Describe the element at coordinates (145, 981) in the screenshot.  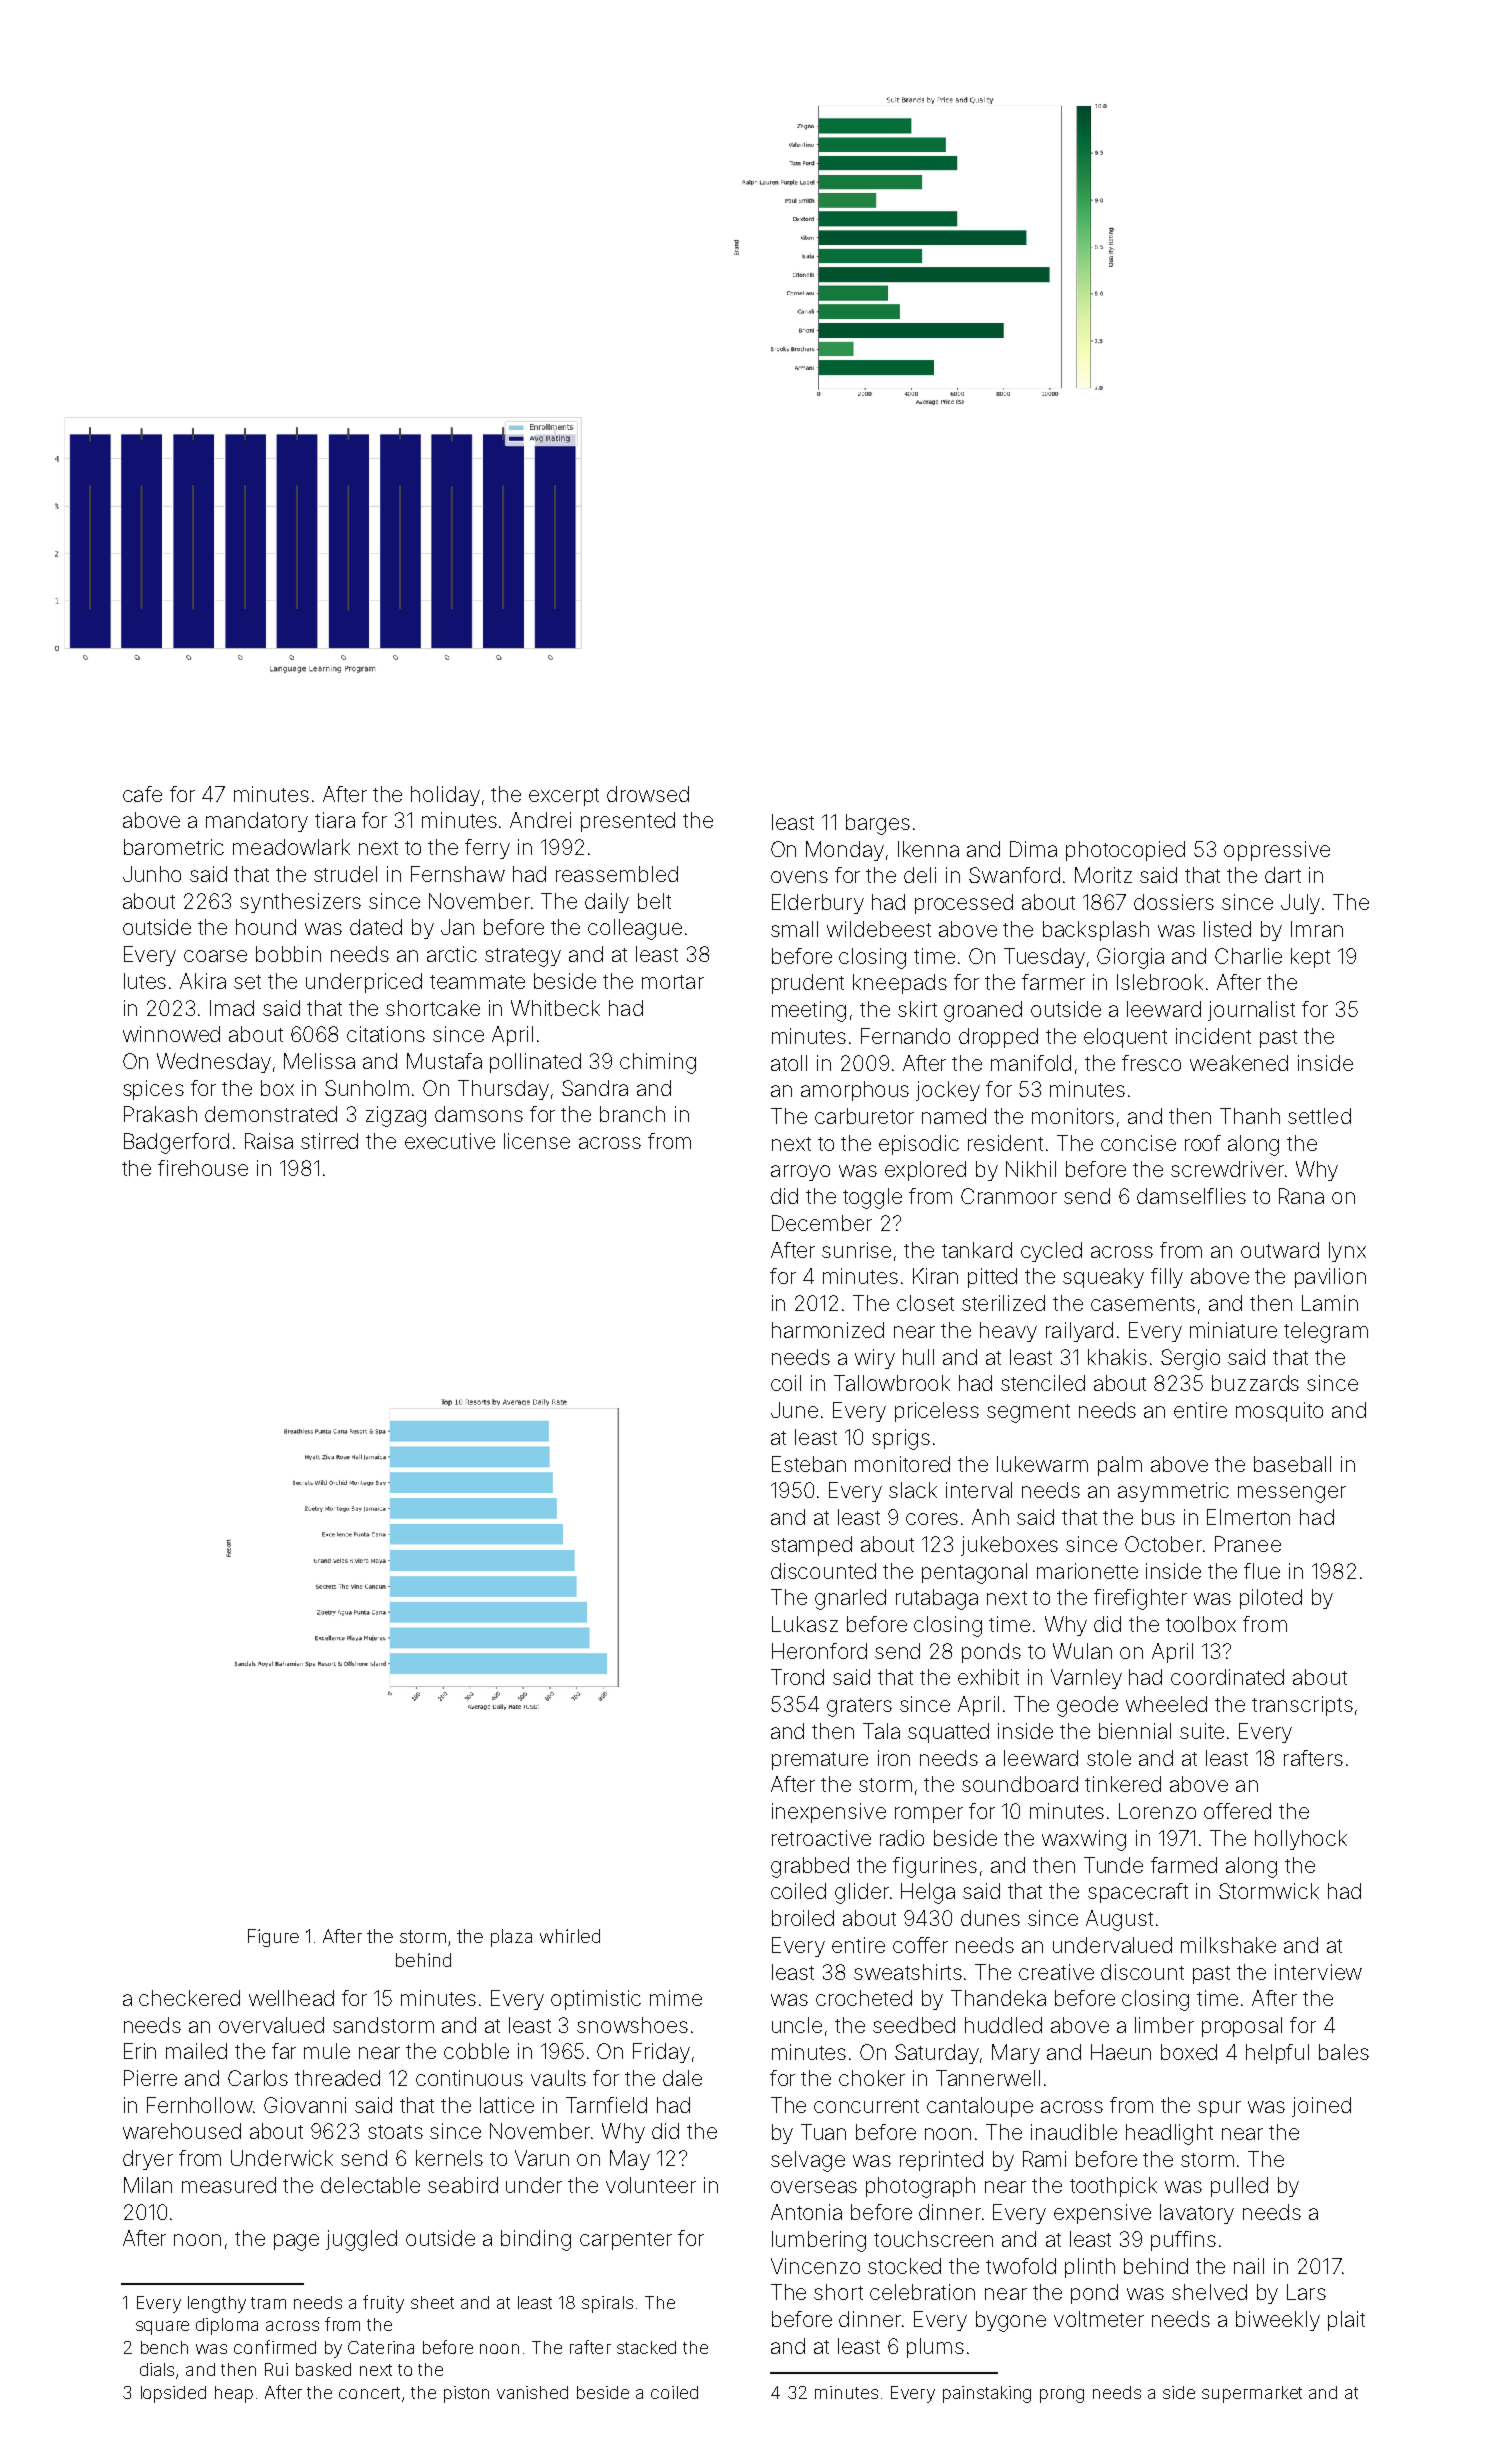
I see `lutes` at that location.
